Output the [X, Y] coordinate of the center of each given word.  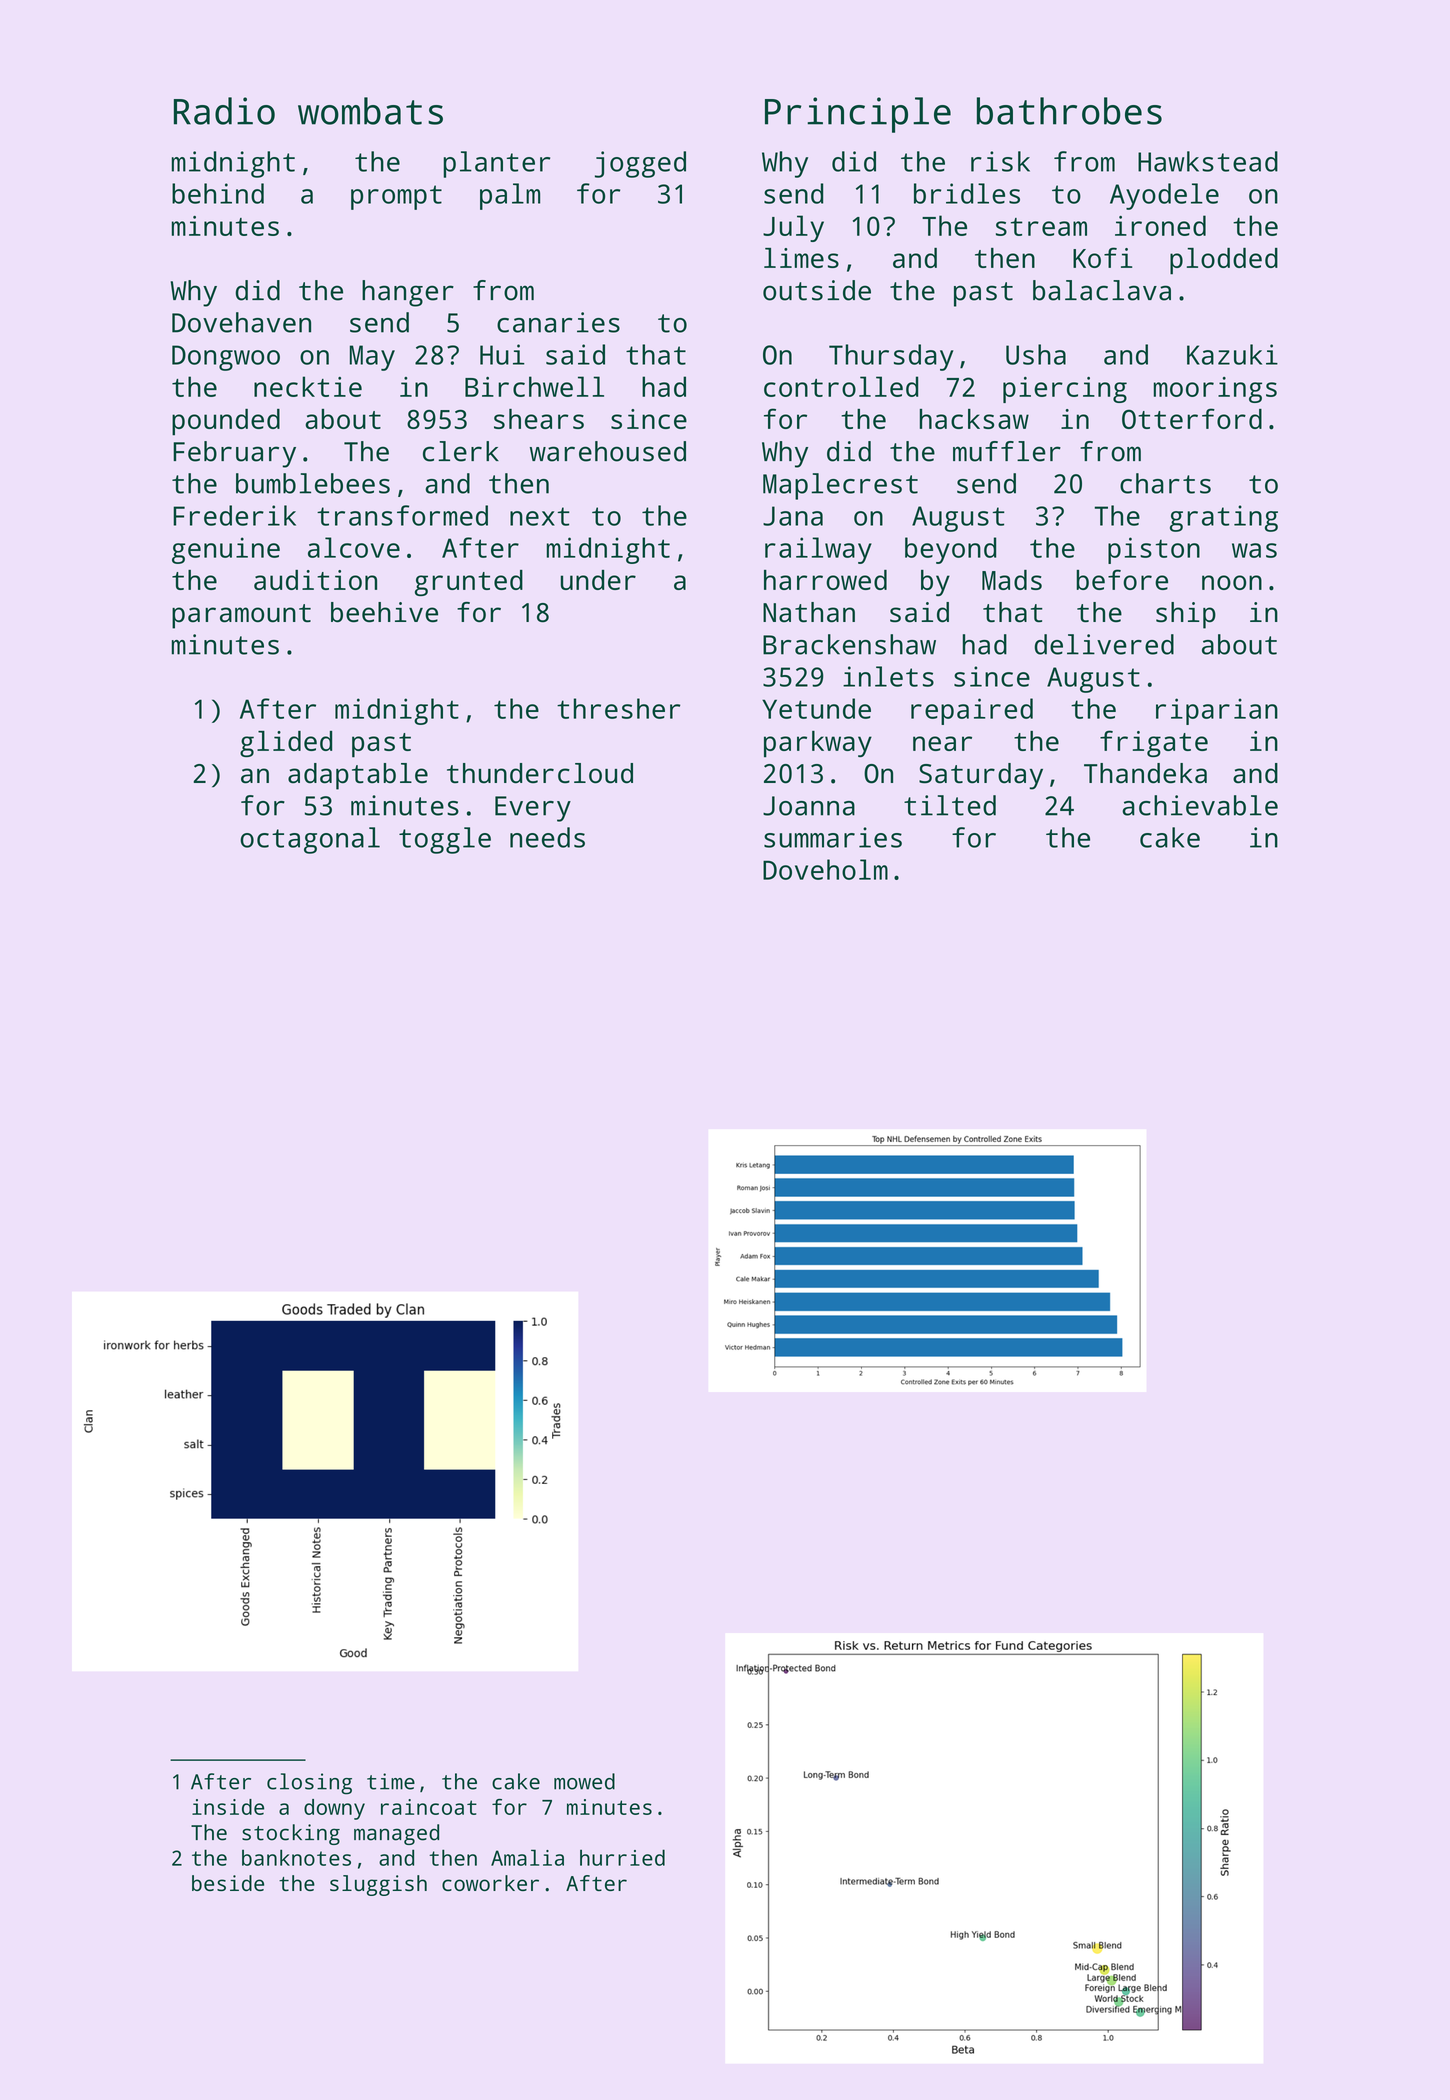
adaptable [358, 776]
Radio [224, 111]
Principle [858, 115]
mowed [584, 1781]
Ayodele [1164, 196]
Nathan [809, 612]
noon [1232, 582]
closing [309, 1784]
